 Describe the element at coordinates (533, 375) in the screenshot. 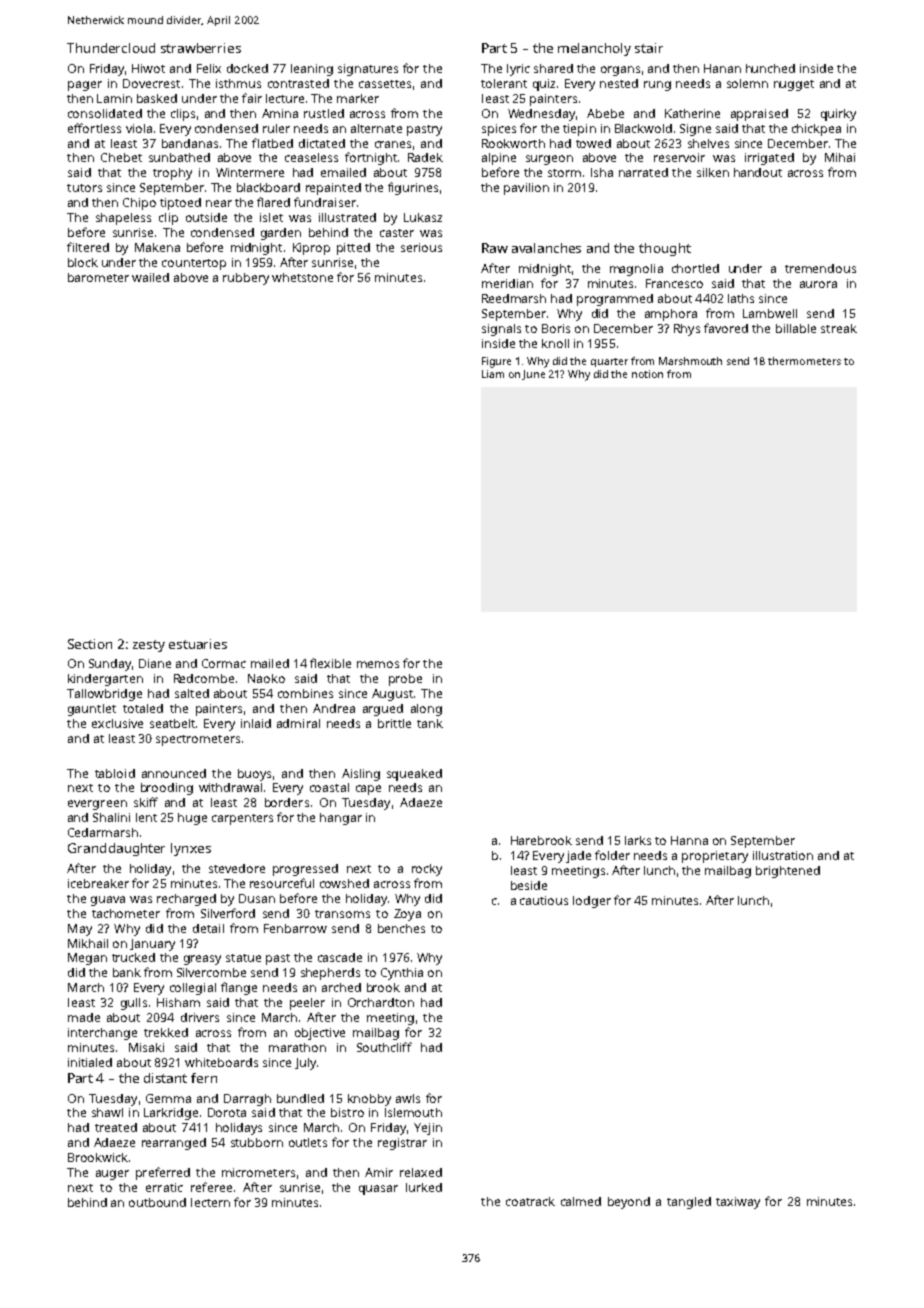

I see `June` at that location.
